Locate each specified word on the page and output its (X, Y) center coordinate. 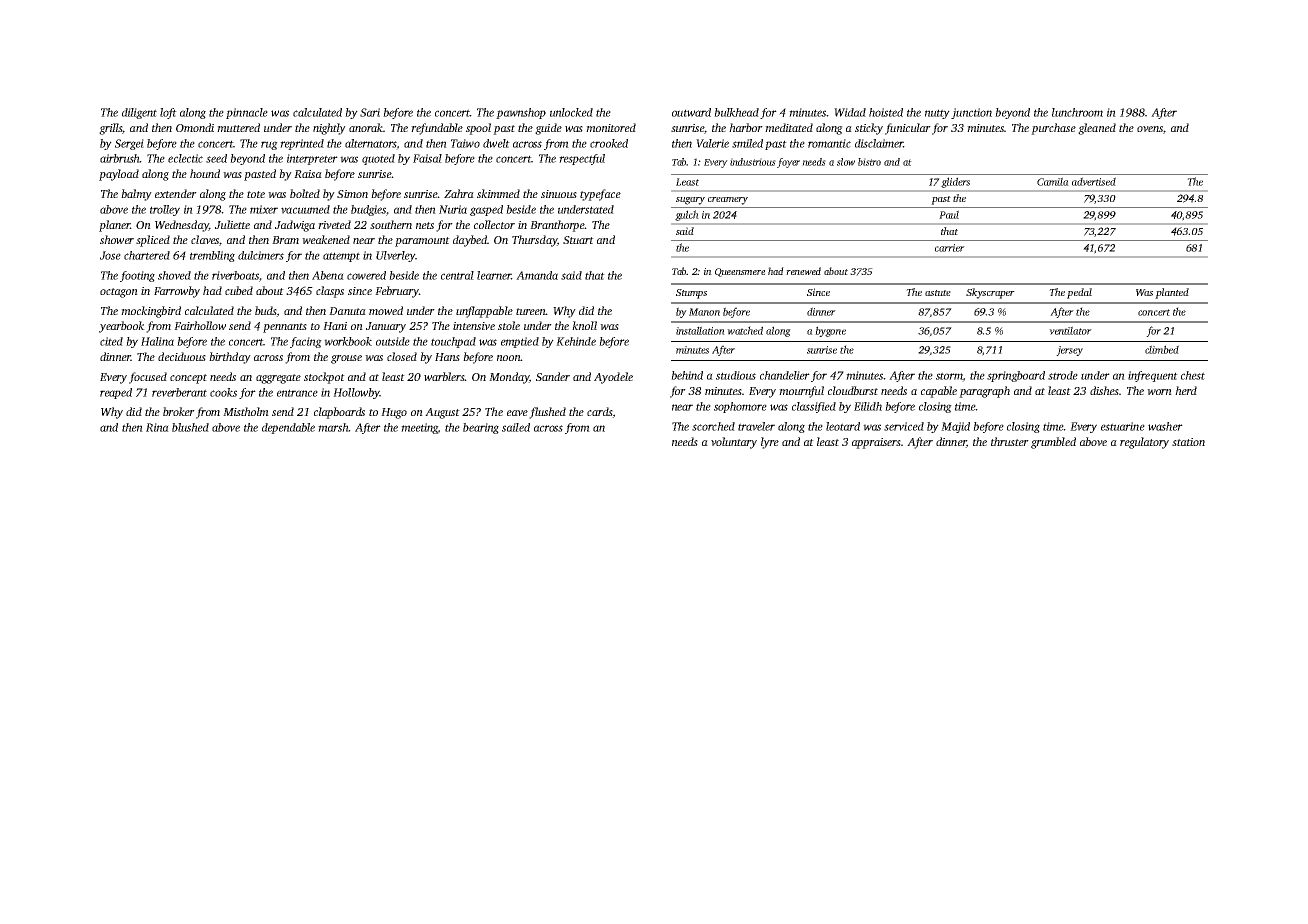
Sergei (129, 144)
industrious (753, 162)
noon (509, 358)
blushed (190, 427)
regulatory (1144, 443)
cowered (366, 275)
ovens (1150, 129)
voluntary (734, 443)
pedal (1079, 293)
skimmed (498, 193)
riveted (334, 224)
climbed (1162, 349)
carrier (950, 248)
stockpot (324, 378)
